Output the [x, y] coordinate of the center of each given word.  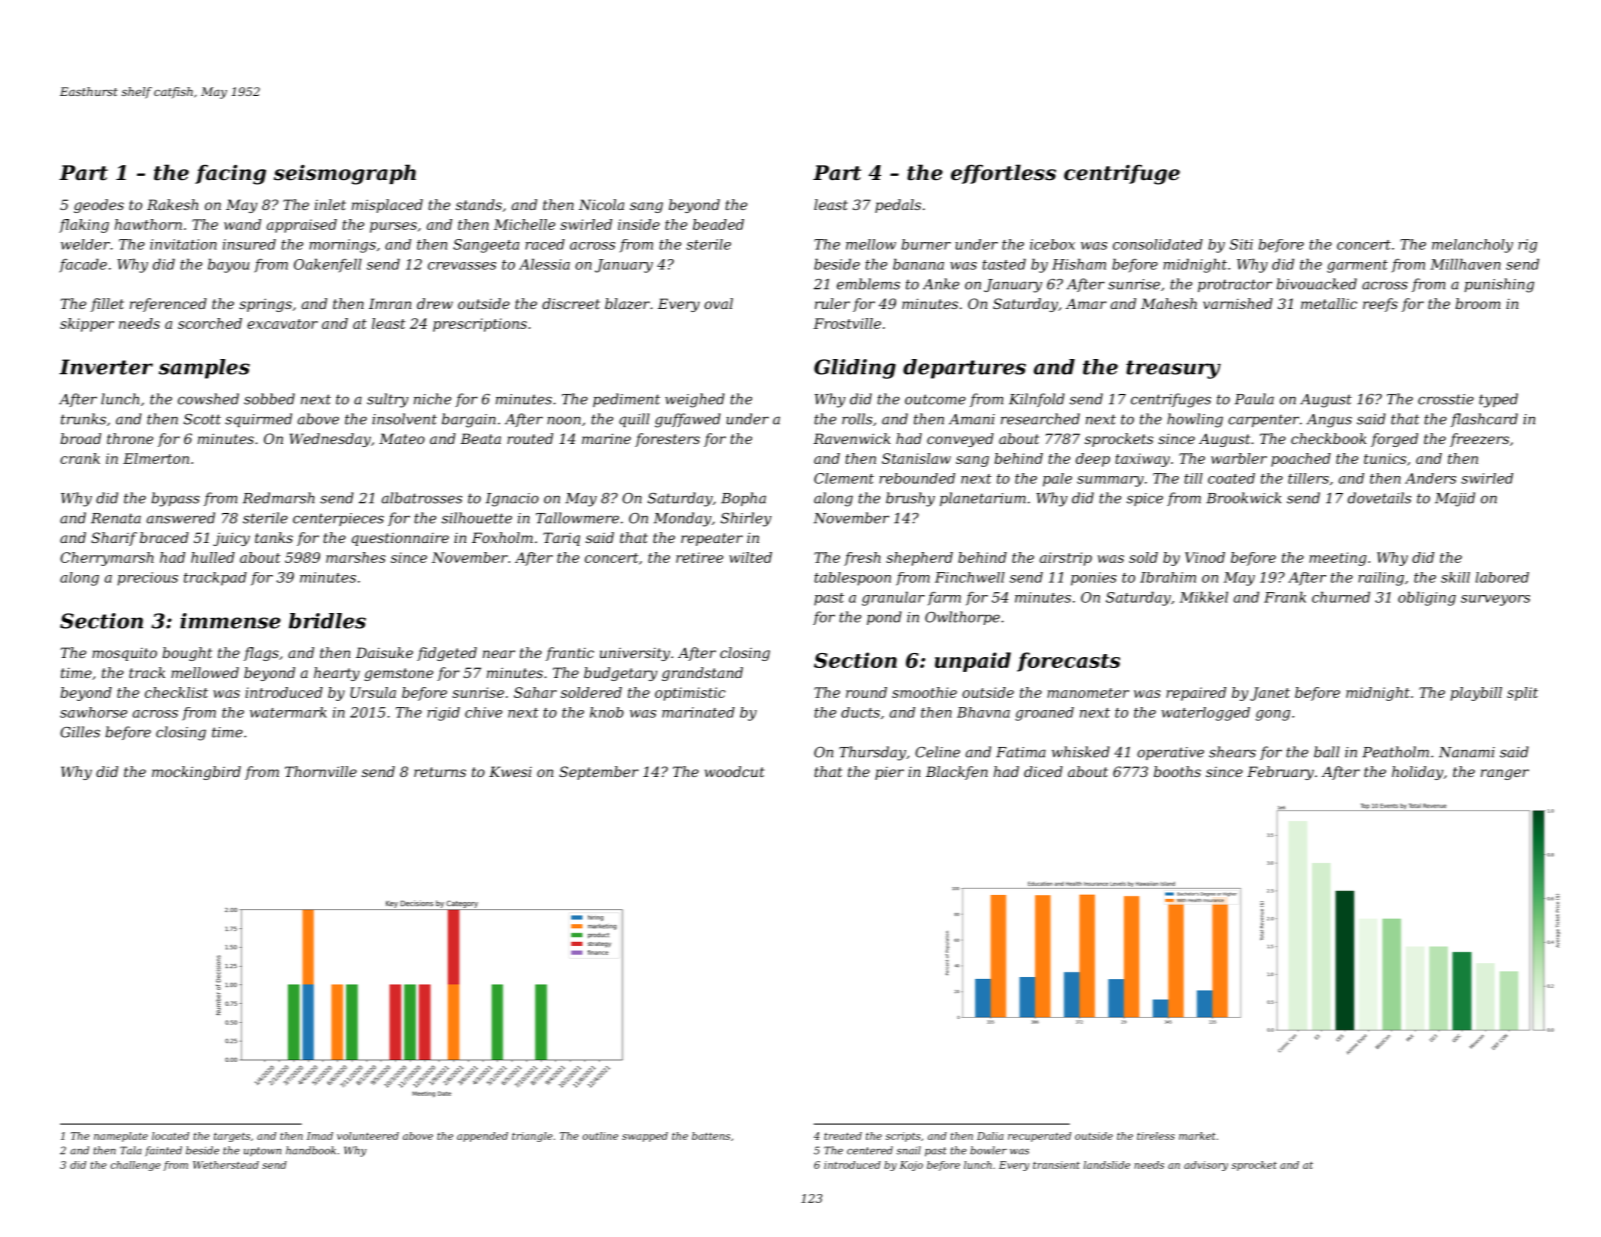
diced [1043, 771]
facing [230, 175]
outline [600, 1136]
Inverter [106, 367]
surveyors [1495, 600]
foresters [667, 440]
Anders [1430, 478]
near [499, 654]
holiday [1417, 773]
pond [884, 618]
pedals [898, 206]
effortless [1003, 174]
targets [232, 1137]
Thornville [321, 771]
